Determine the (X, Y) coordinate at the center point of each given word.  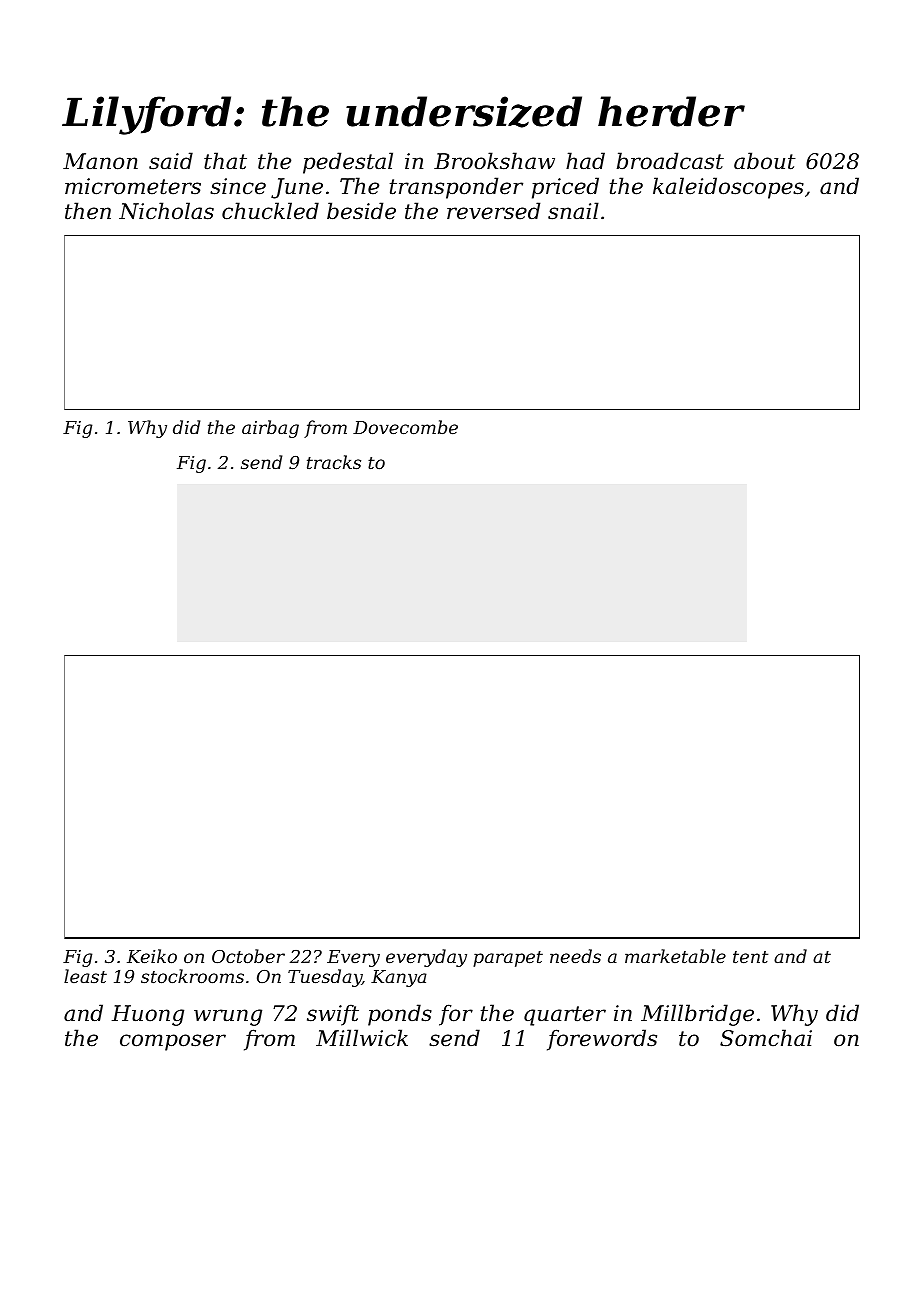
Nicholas (166, 211)
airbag (270, 429)
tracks (334, 462)
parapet (508, 959)
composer (173, 1042)
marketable (675, 956)
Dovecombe (405, 427)
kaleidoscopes (728, 188)
